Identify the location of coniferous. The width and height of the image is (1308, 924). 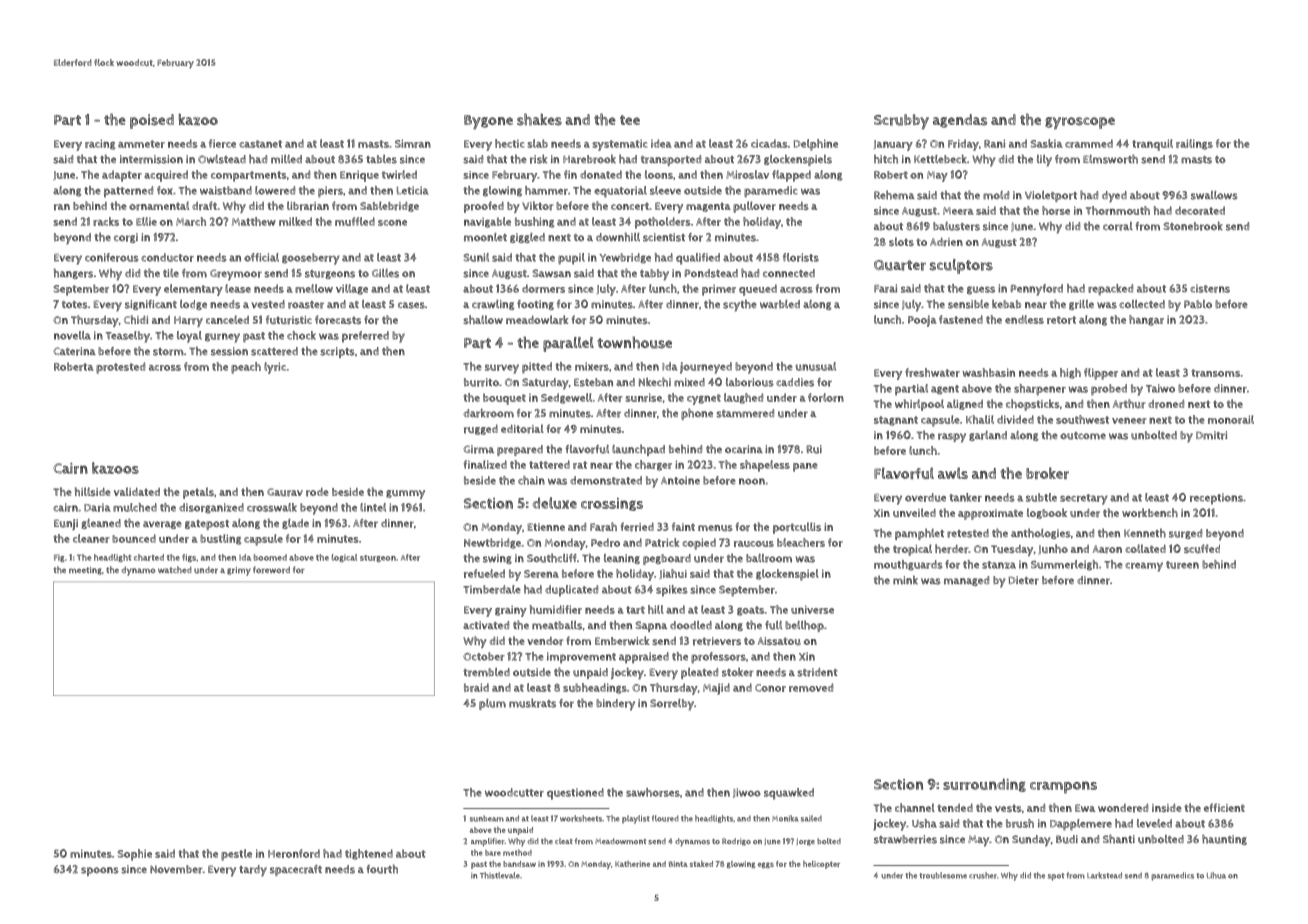
(112, 257).
